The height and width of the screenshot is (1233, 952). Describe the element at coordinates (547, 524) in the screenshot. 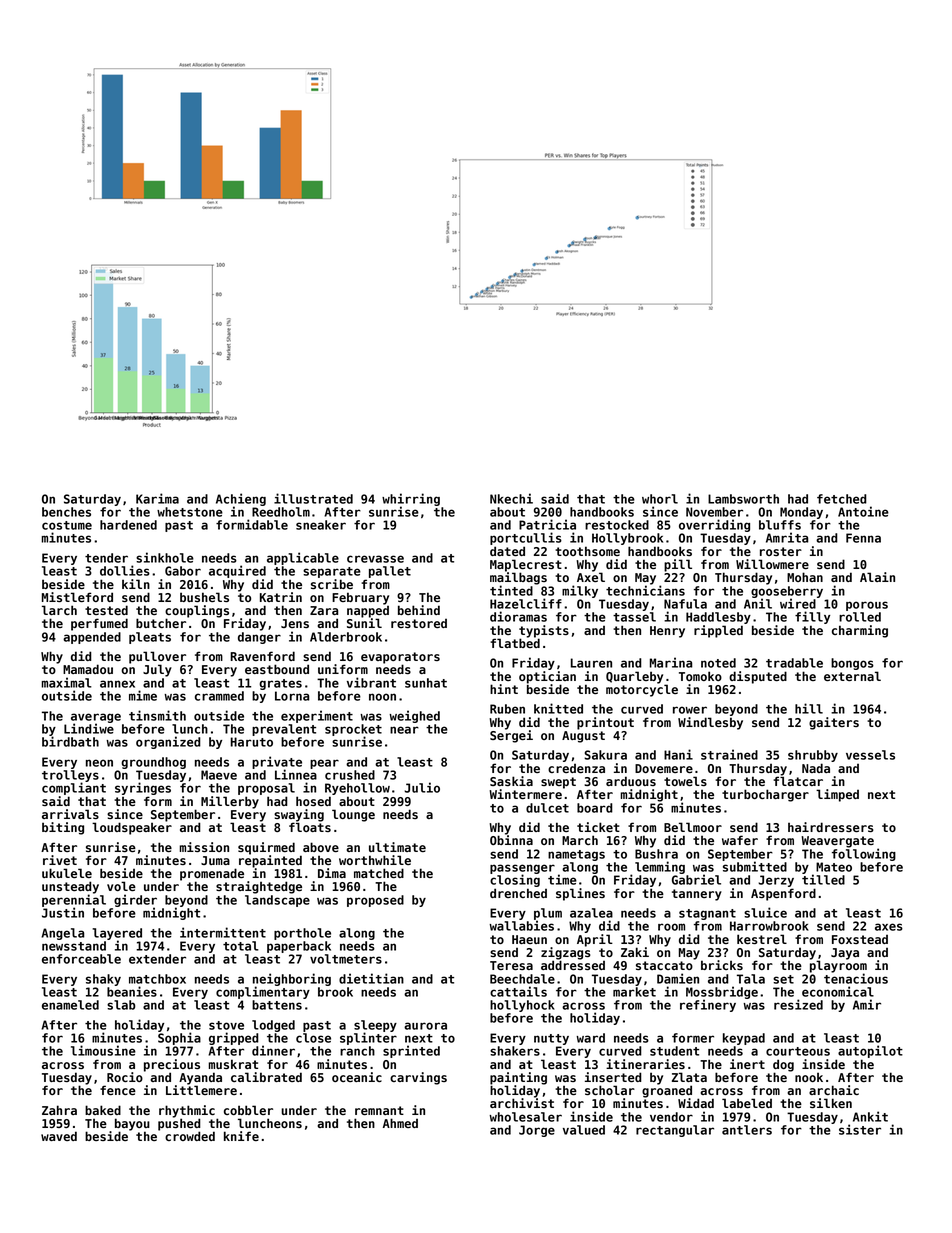

I see `Patricia` at that location.
